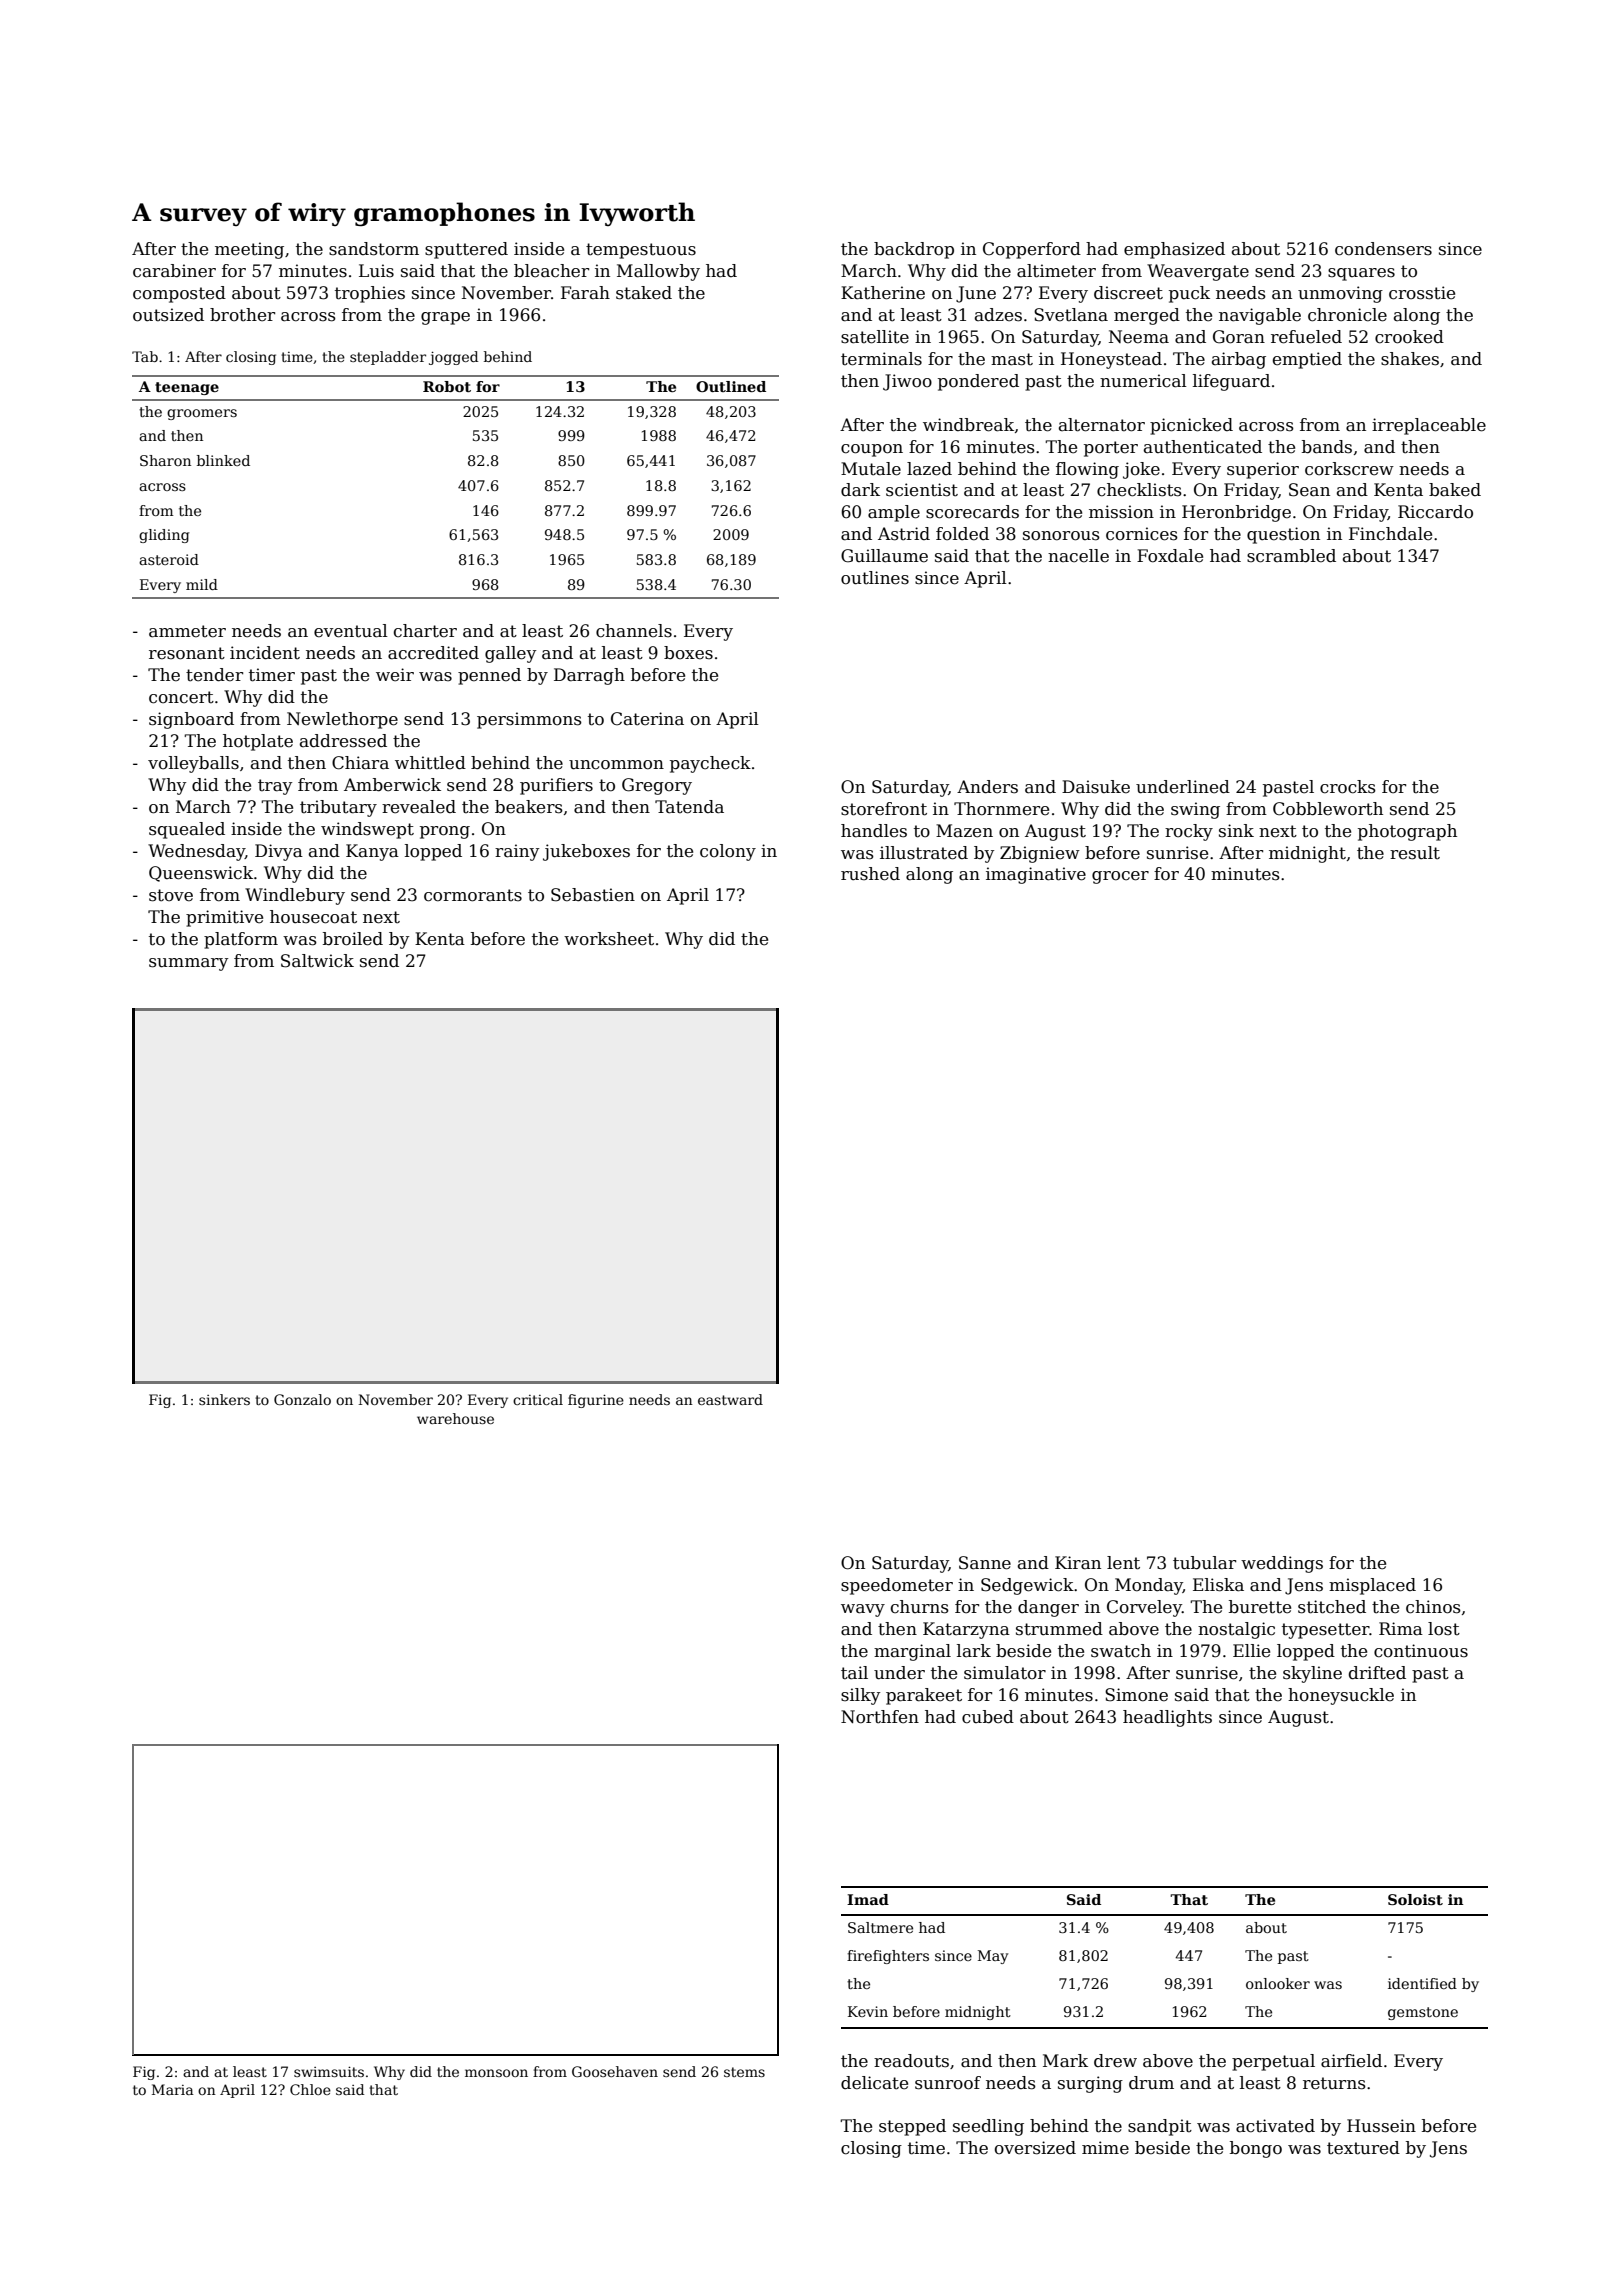 The image size is (1620, 2292). I want to click on crocks, so click(1348, 787).
